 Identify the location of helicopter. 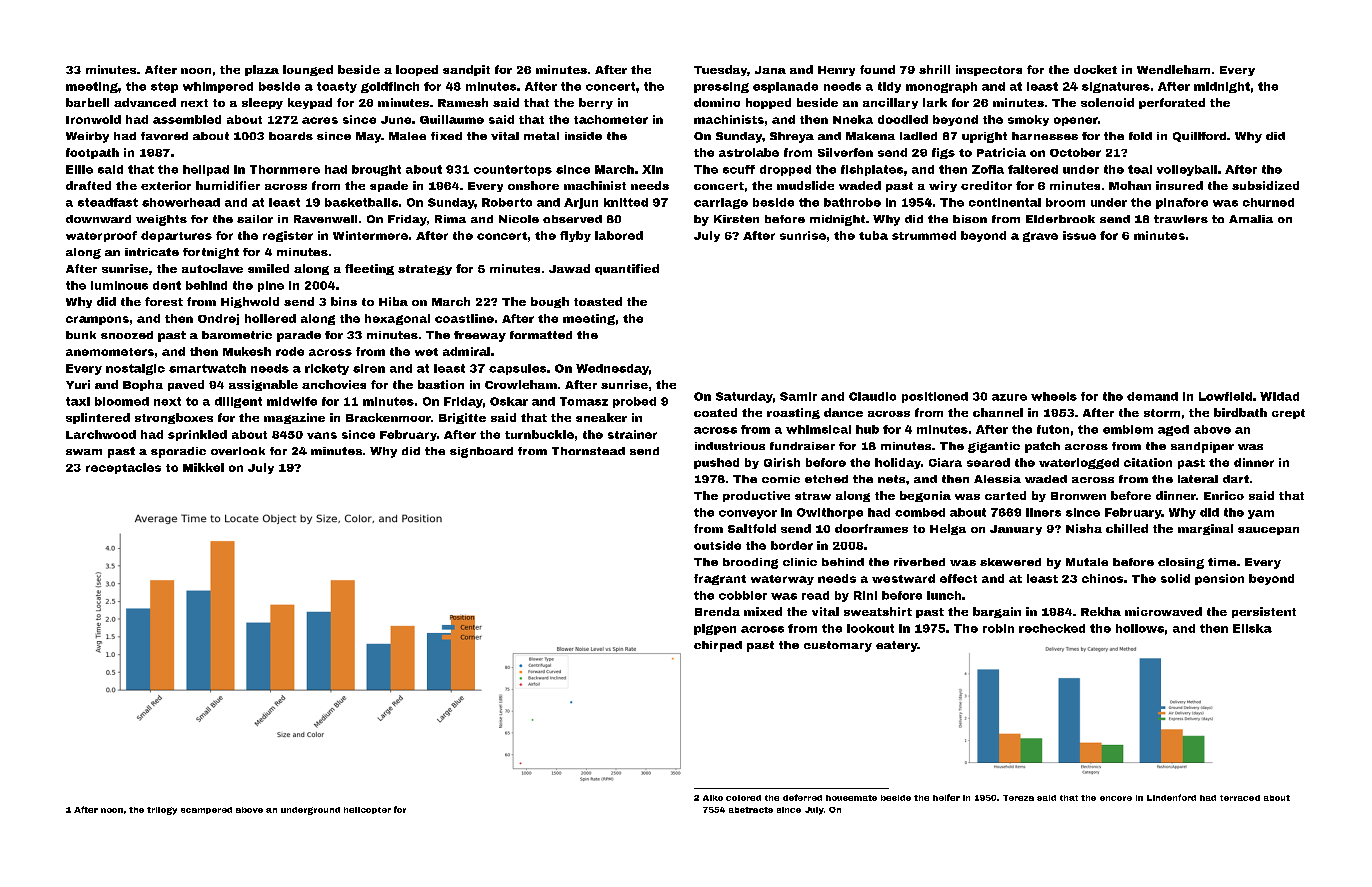
(367, 810).
